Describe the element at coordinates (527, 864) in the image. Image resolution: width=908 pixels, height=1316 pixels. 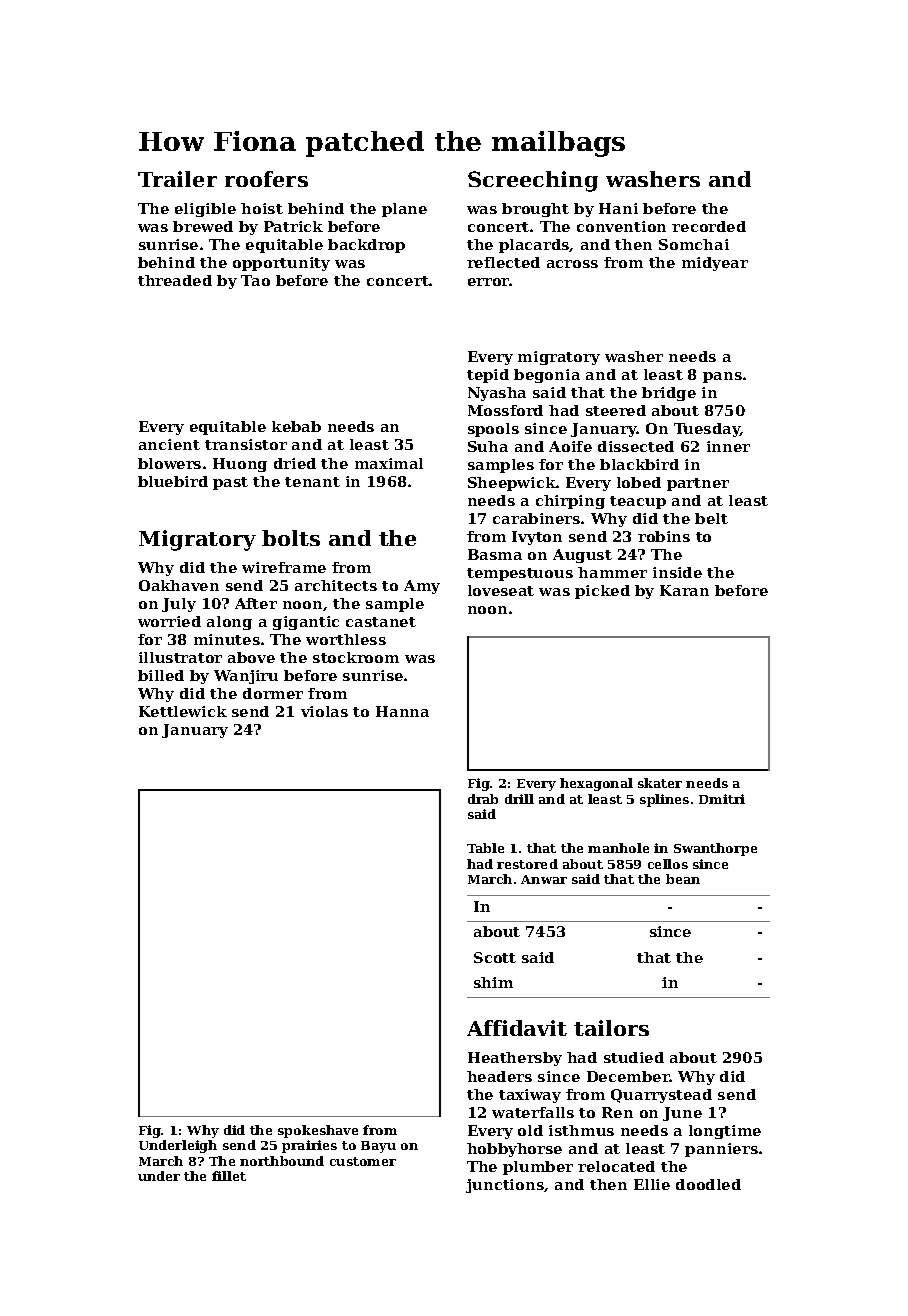
I see `restored` at that location.
